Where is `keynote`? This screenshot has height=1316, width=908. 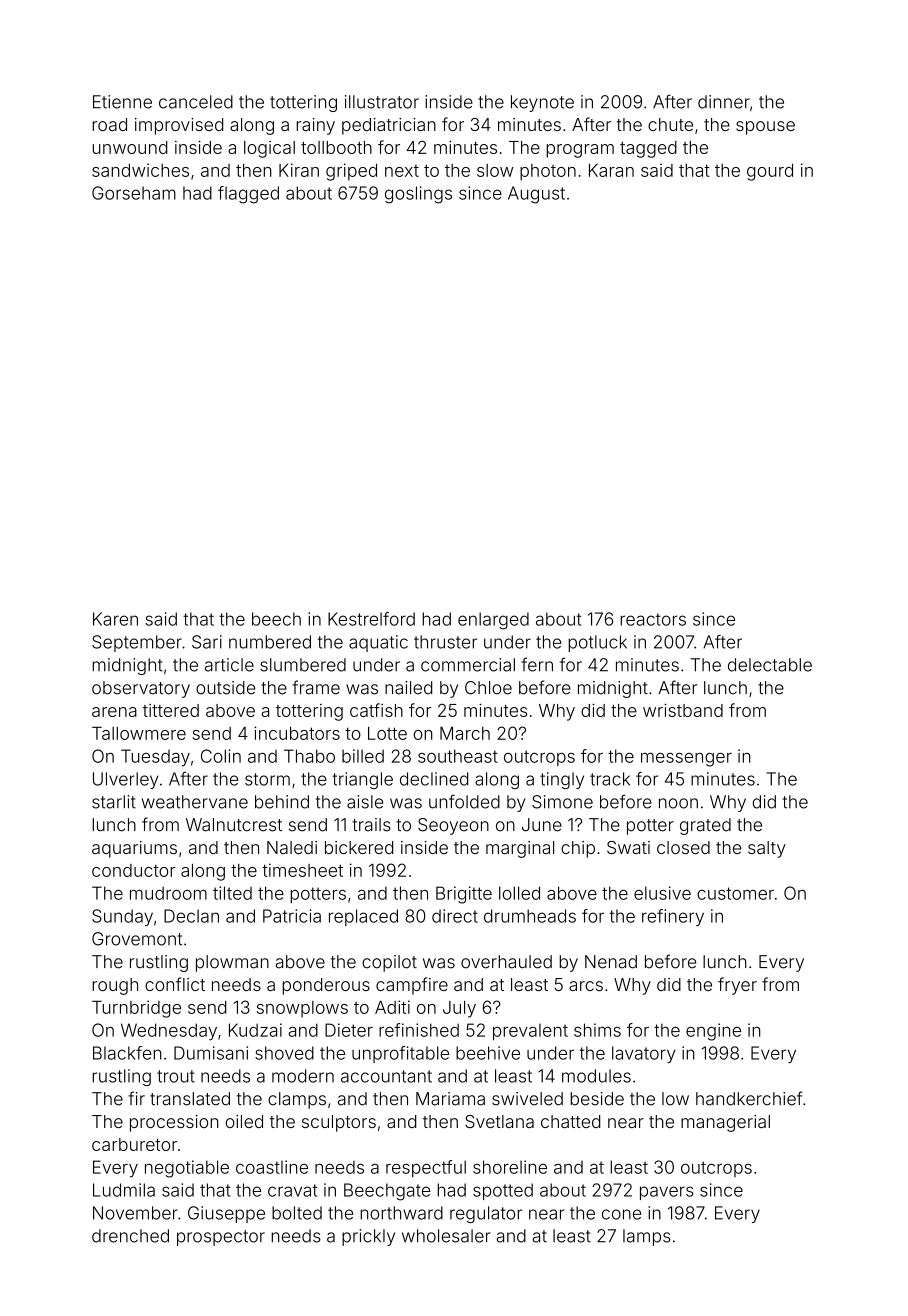 keynote is located at coordinates (542, 103).
